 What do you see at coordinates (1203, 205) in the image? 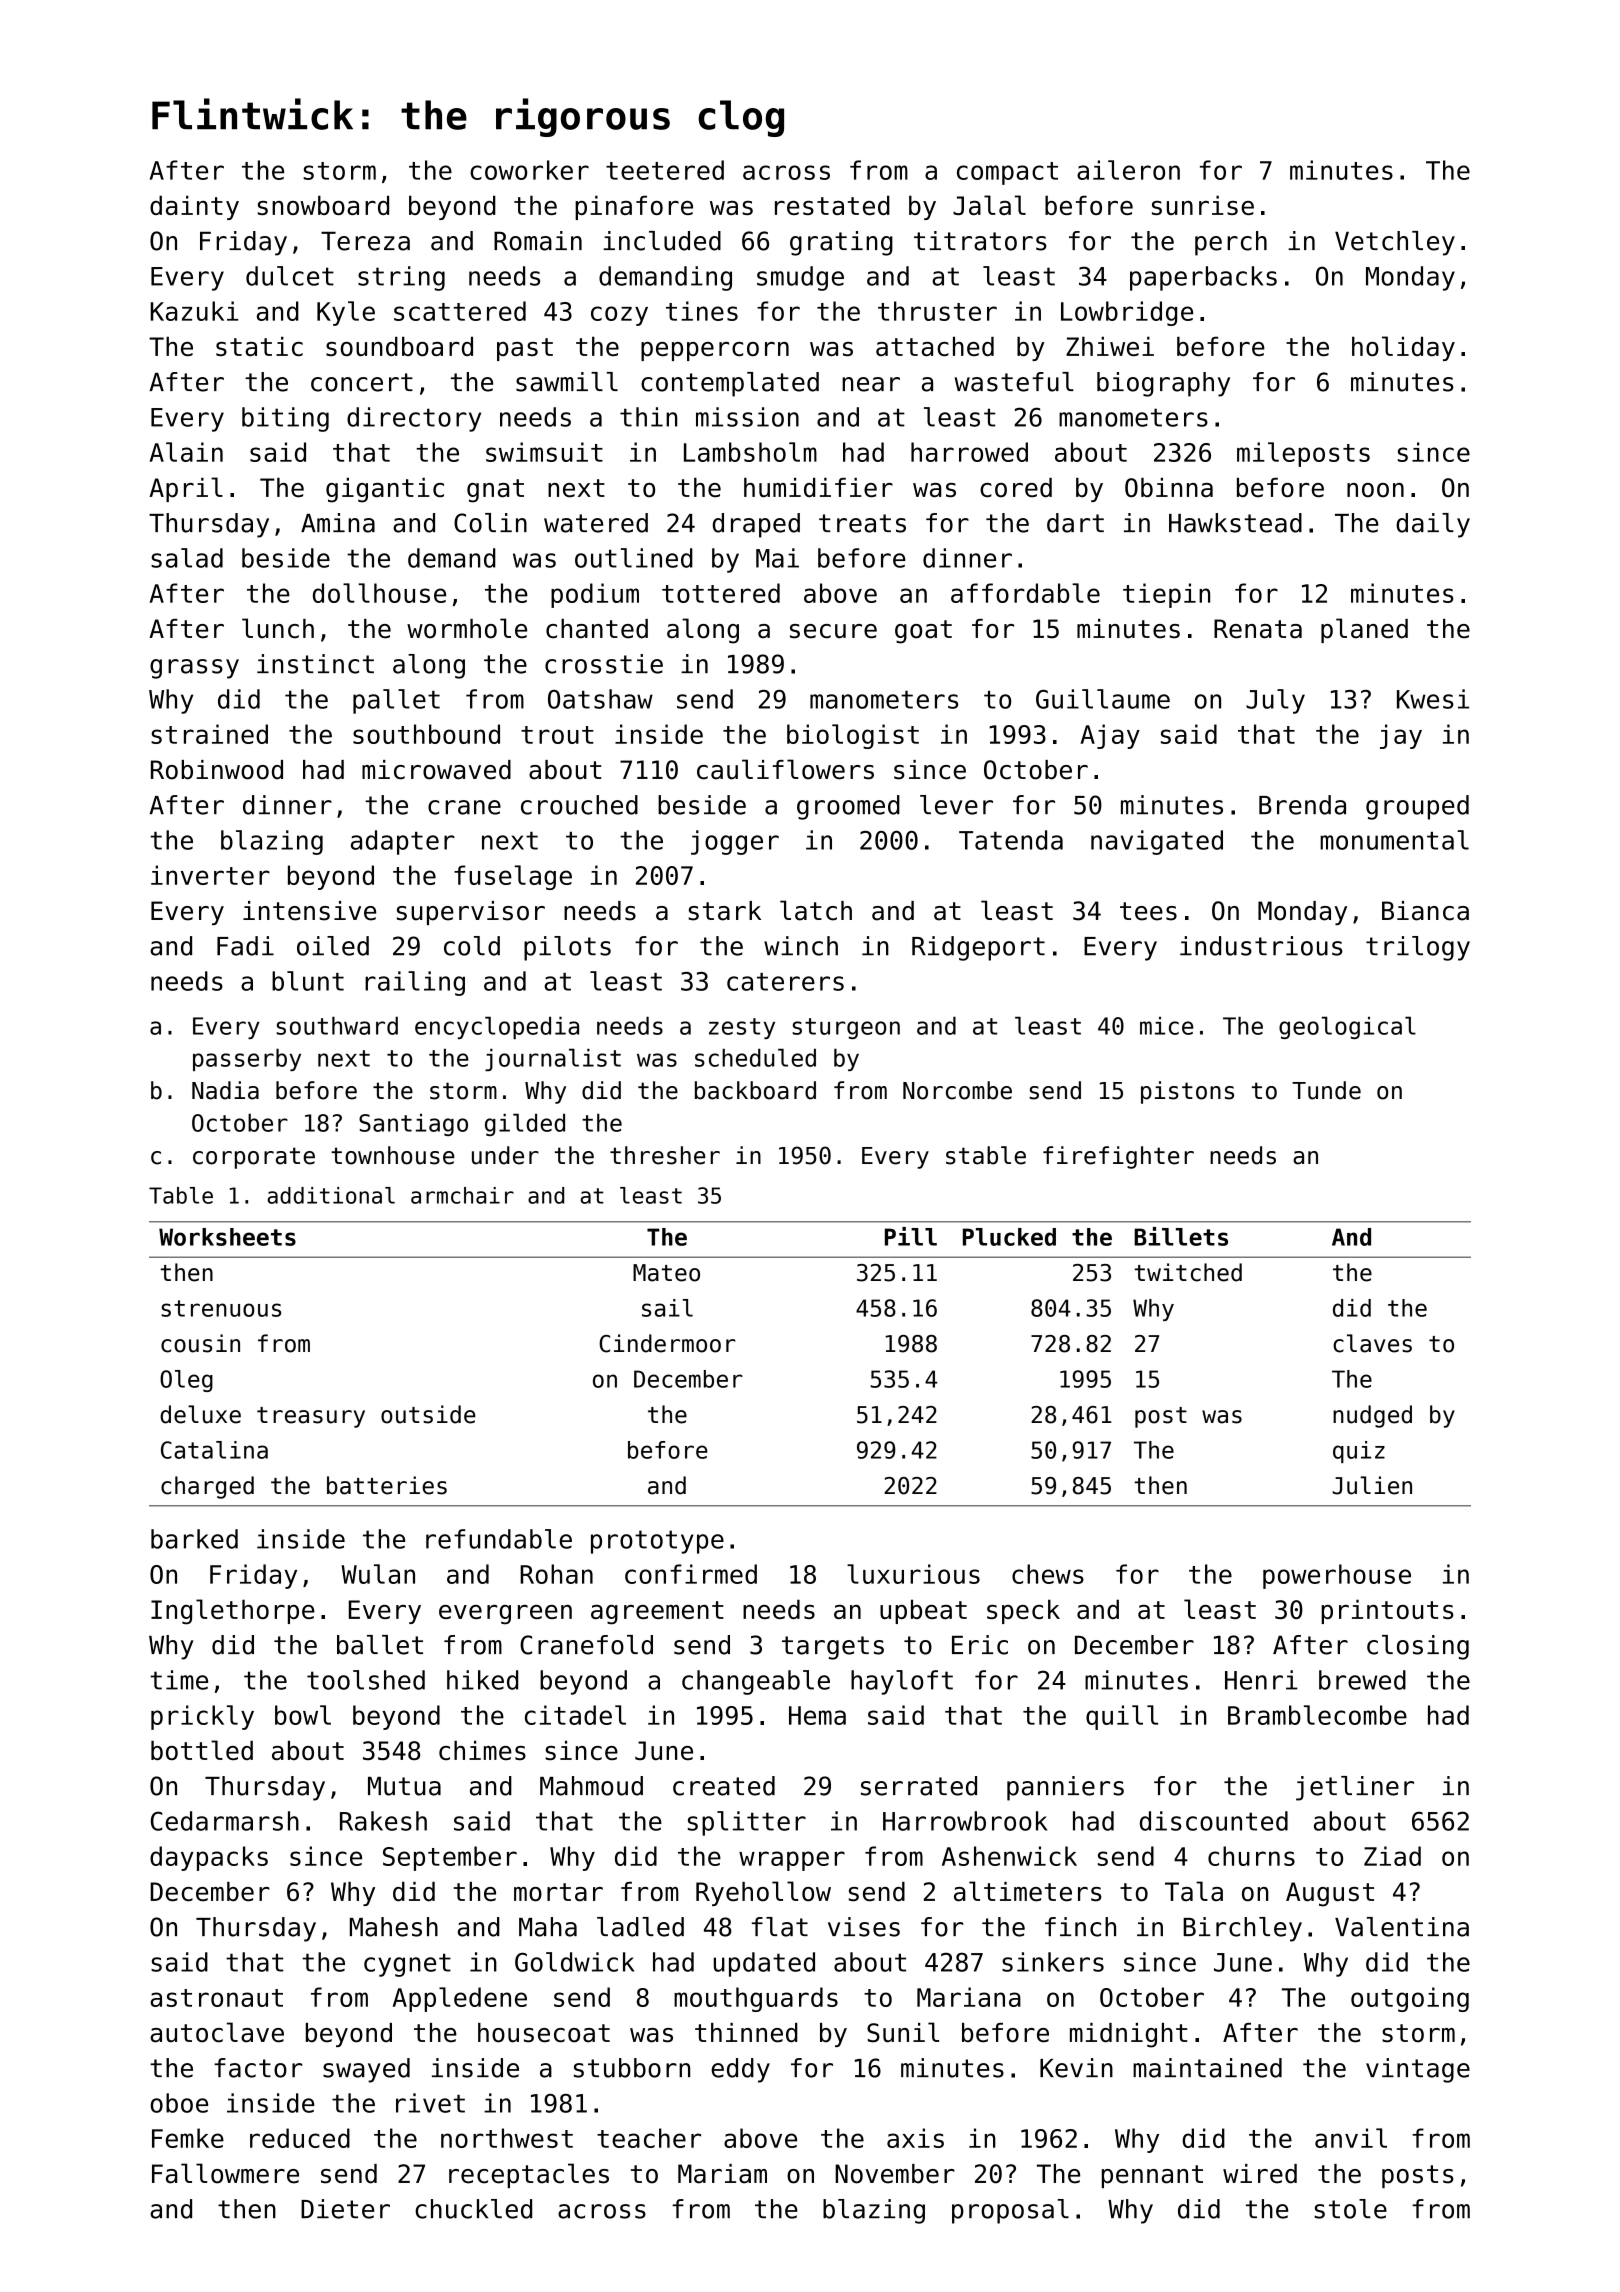
I see `sunrise` at bounding box center [1203, 205].
